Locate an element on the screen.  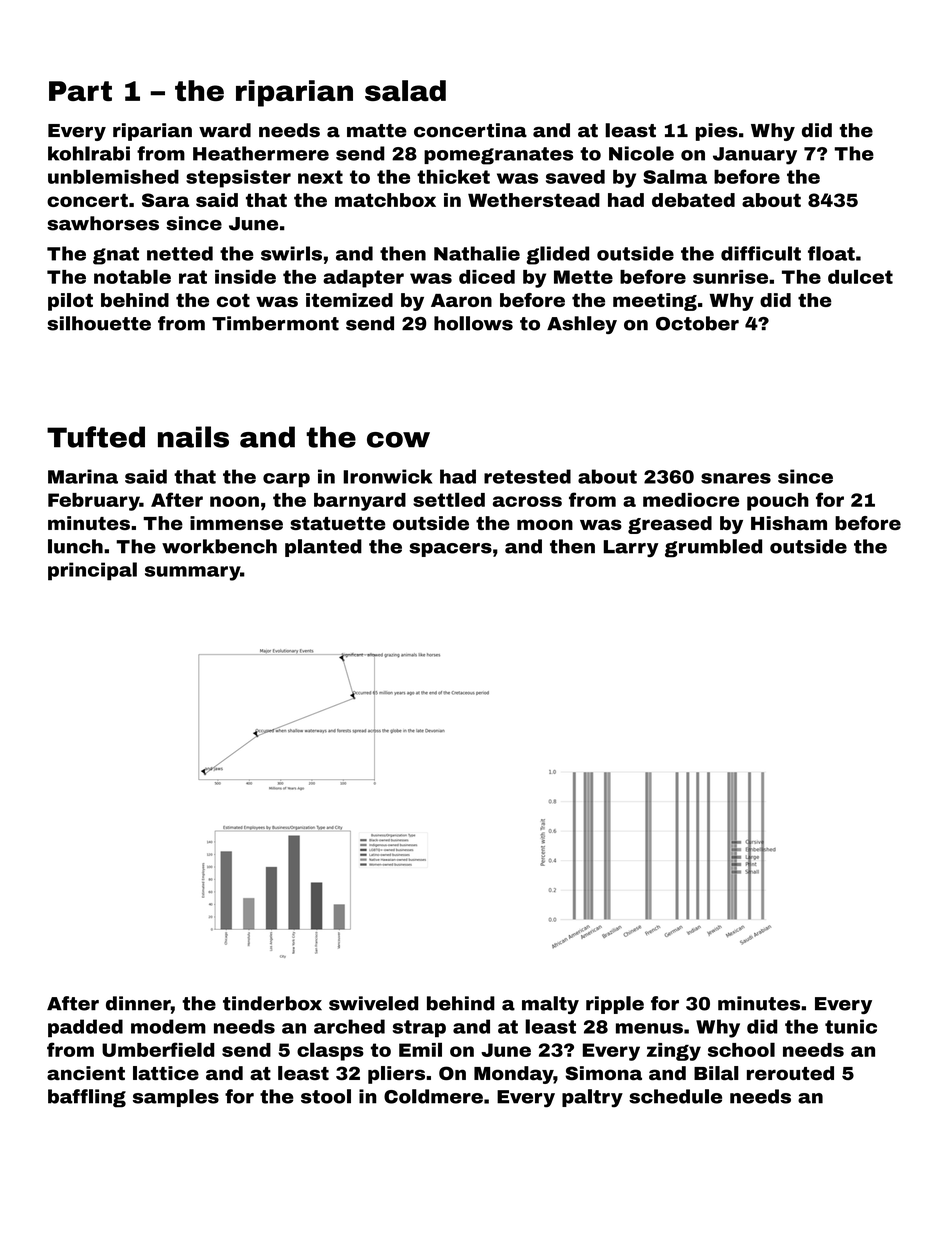
principal is located at coordinates (92, 571).
